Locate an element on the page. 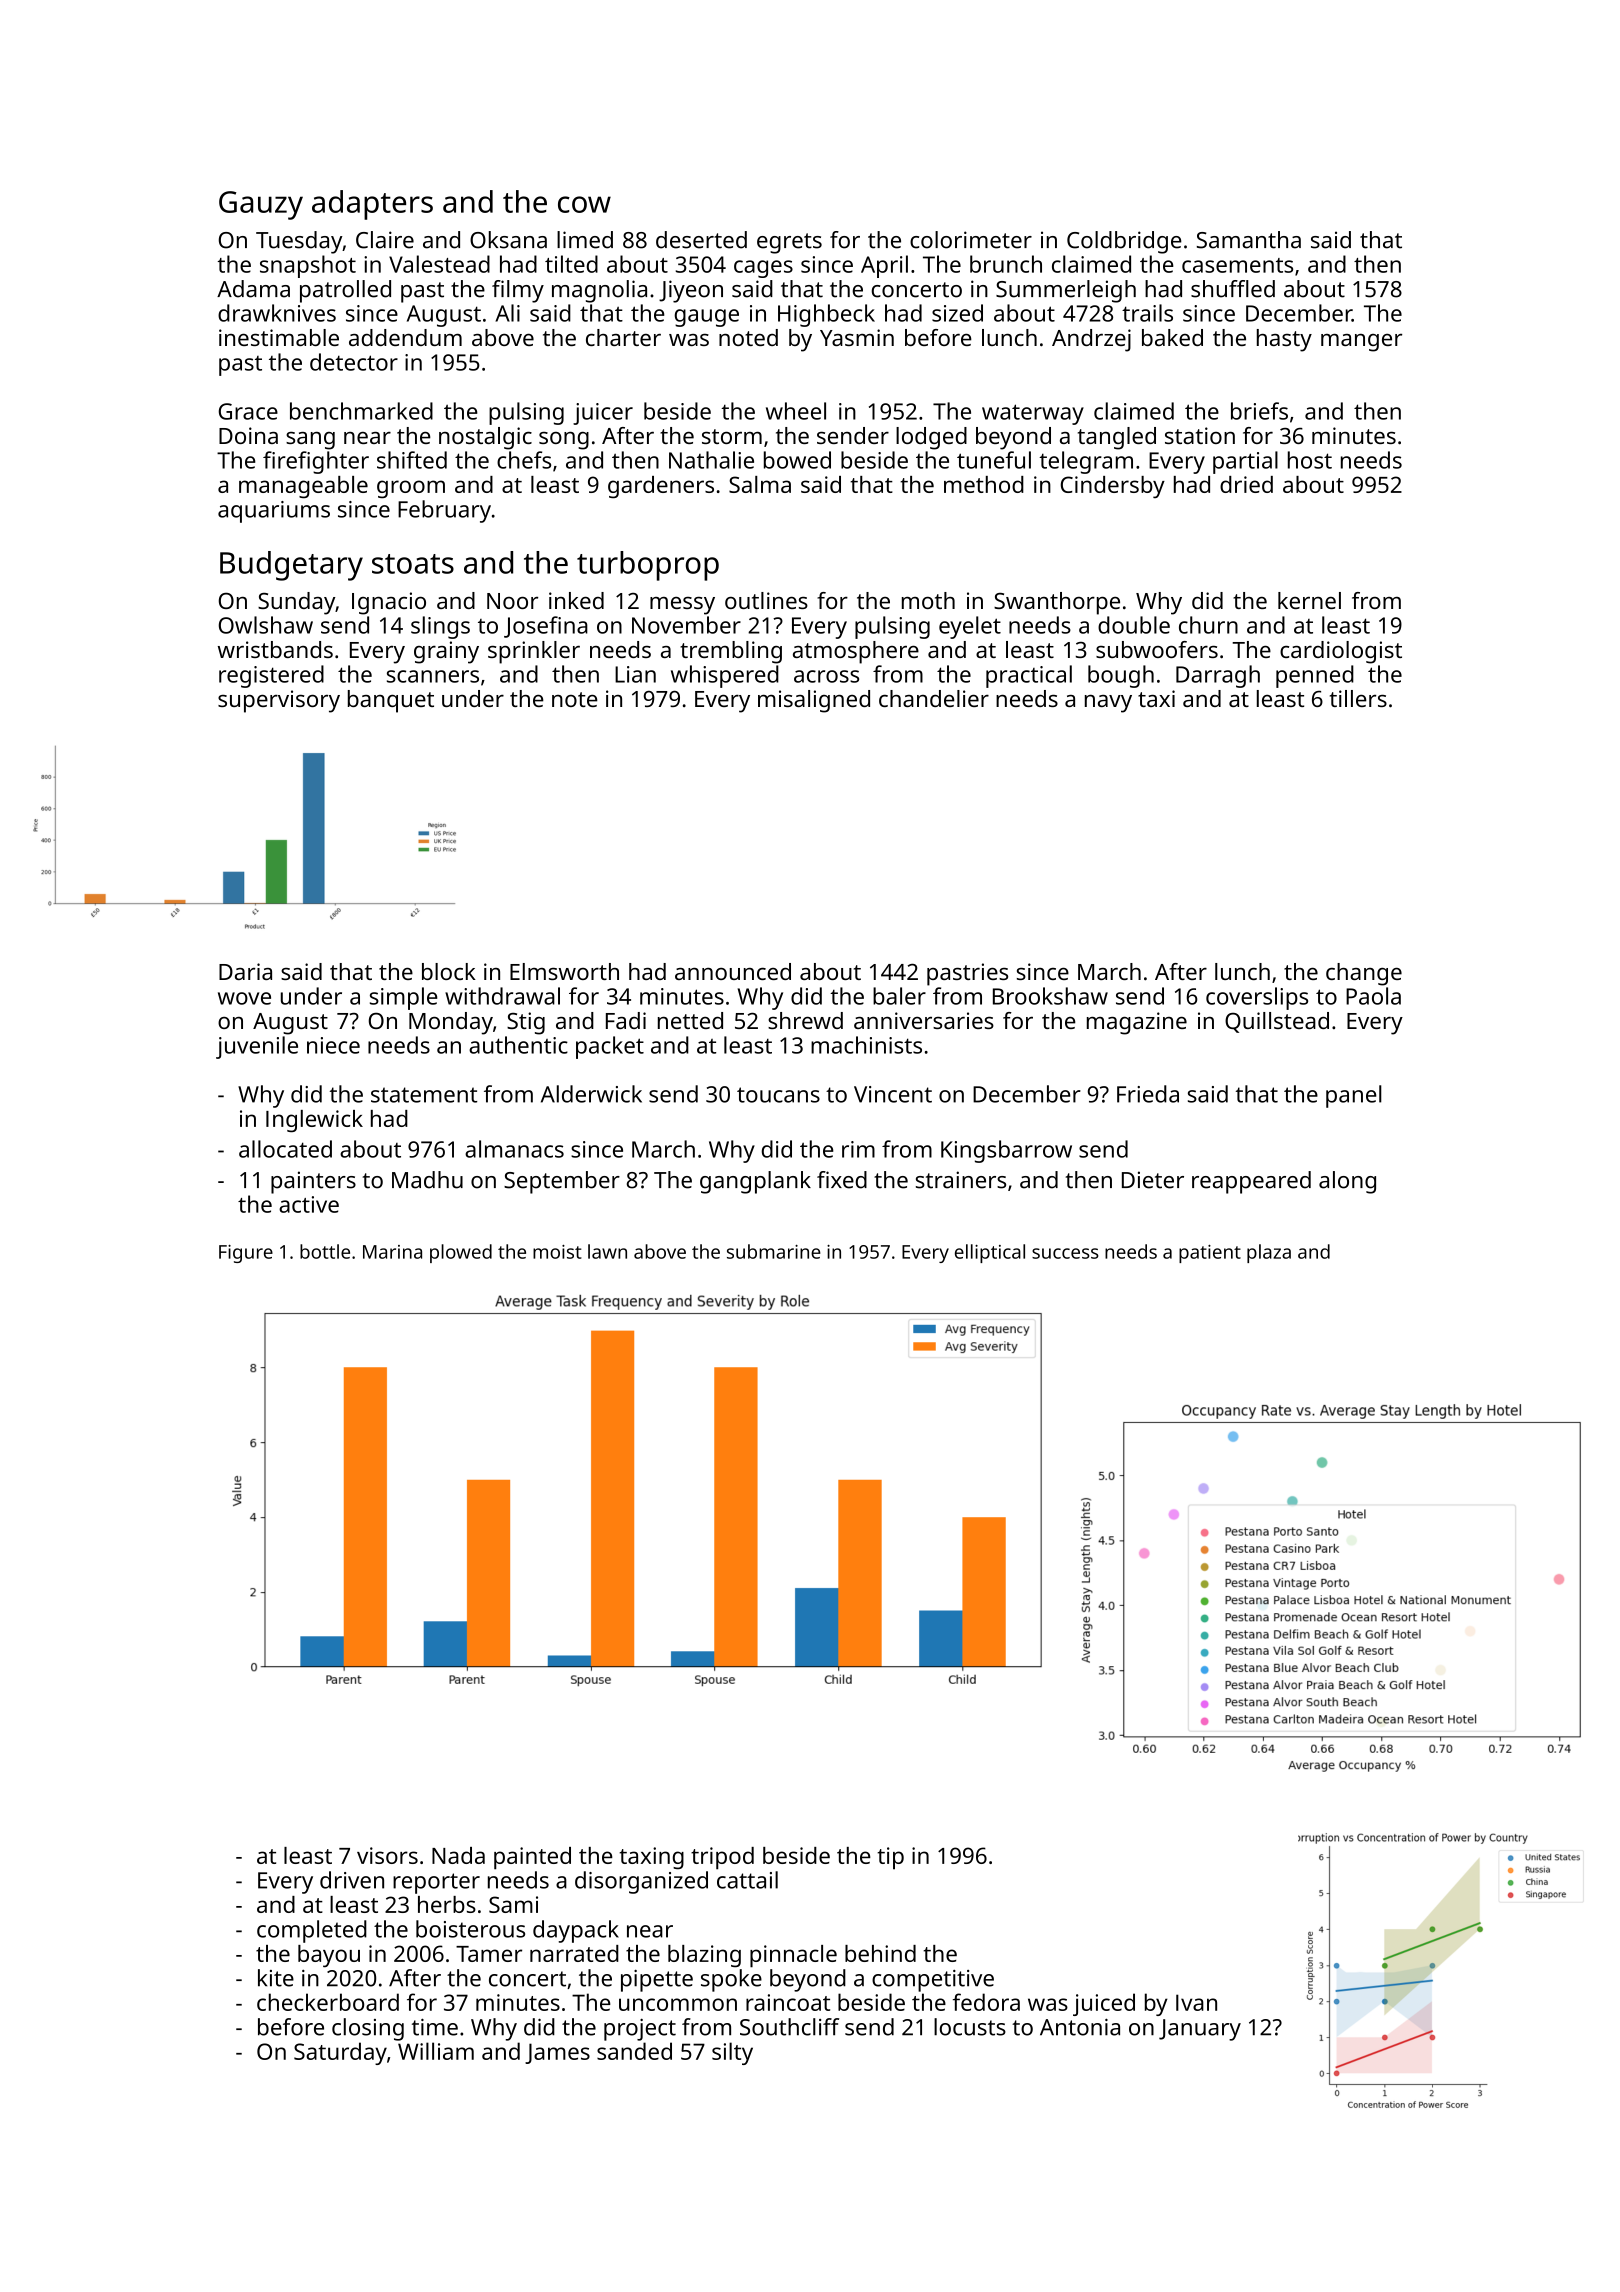  elliptical is located at coordinates (990, 1253).
